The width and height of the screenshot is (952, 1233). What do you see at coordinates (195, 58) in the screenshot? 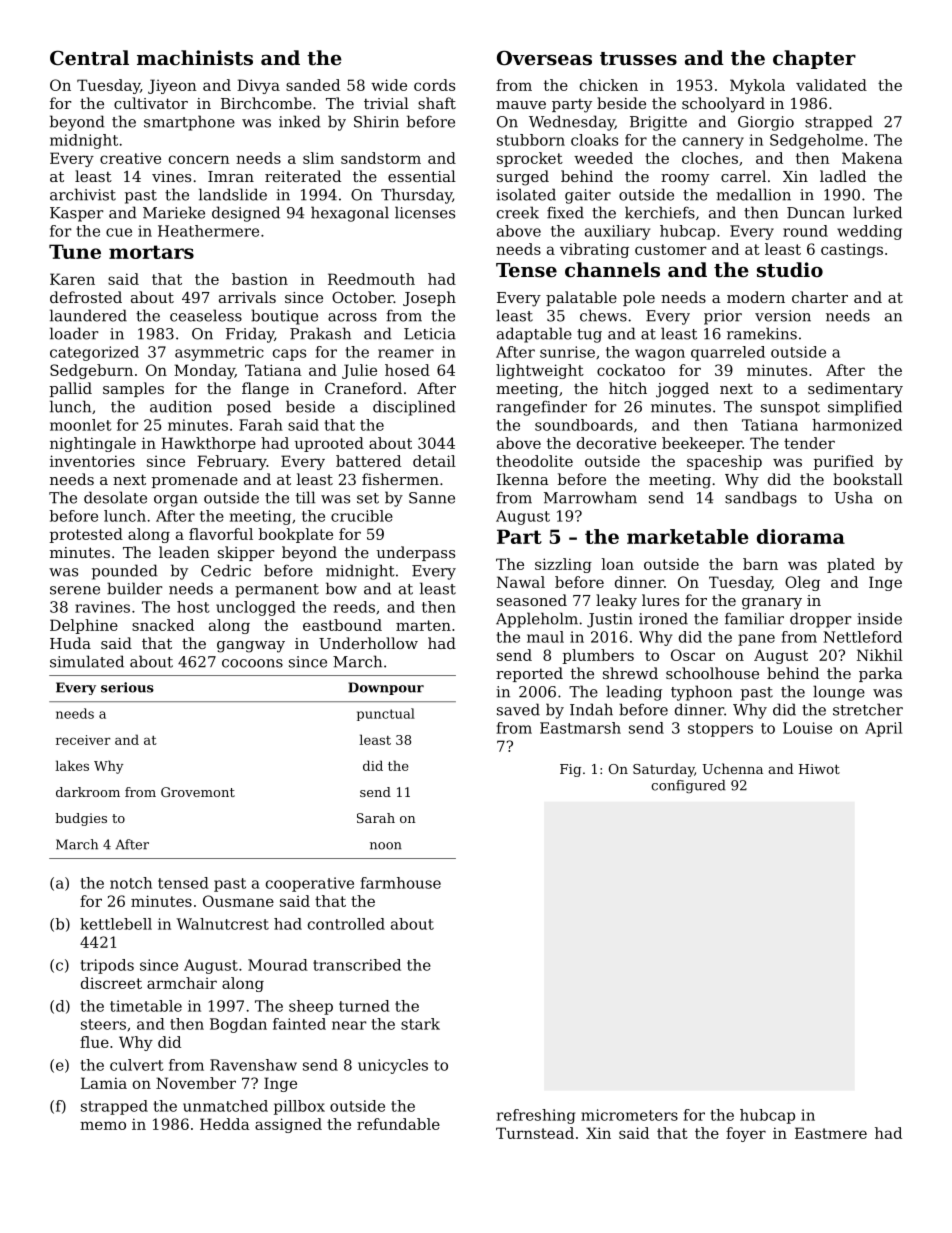
I see `machinists` at bounding box center [195, 58].
